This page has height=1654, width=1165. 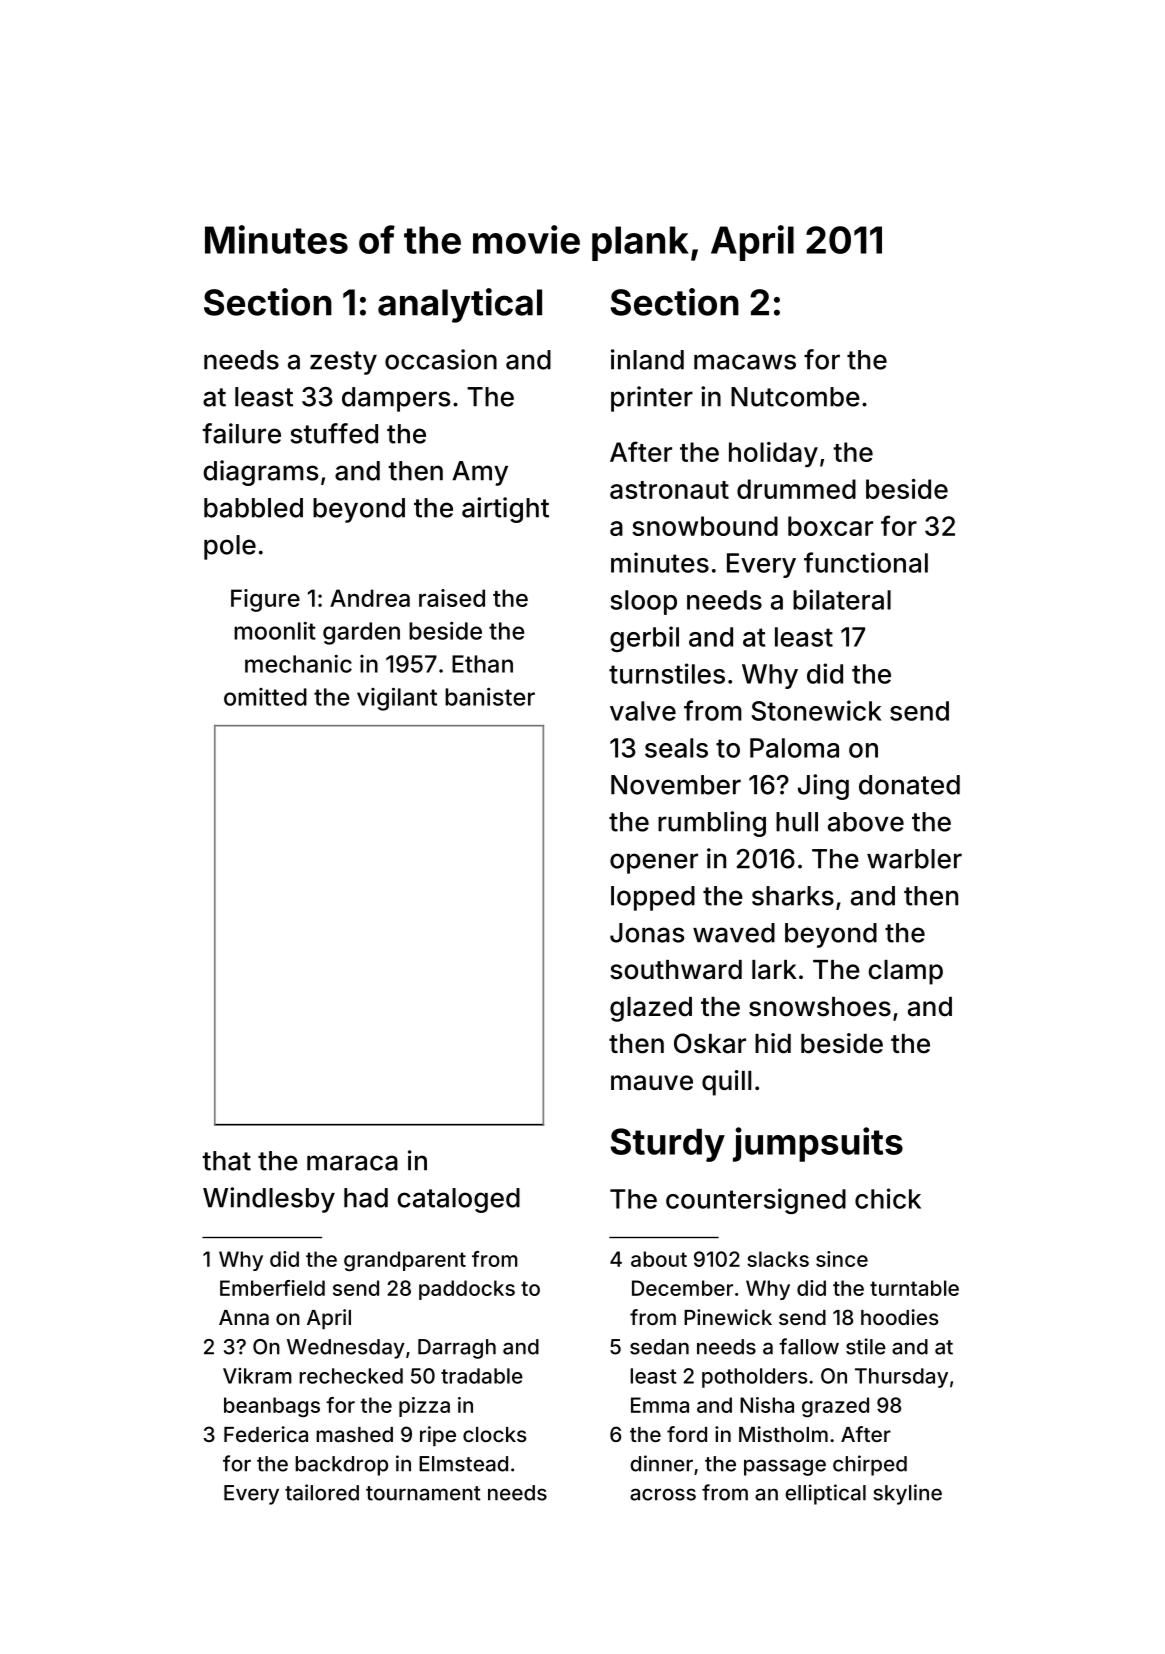 What do you see at coordinates (334, 433) in the page?
I see `stuffed` at bounding box center [334, 433].
